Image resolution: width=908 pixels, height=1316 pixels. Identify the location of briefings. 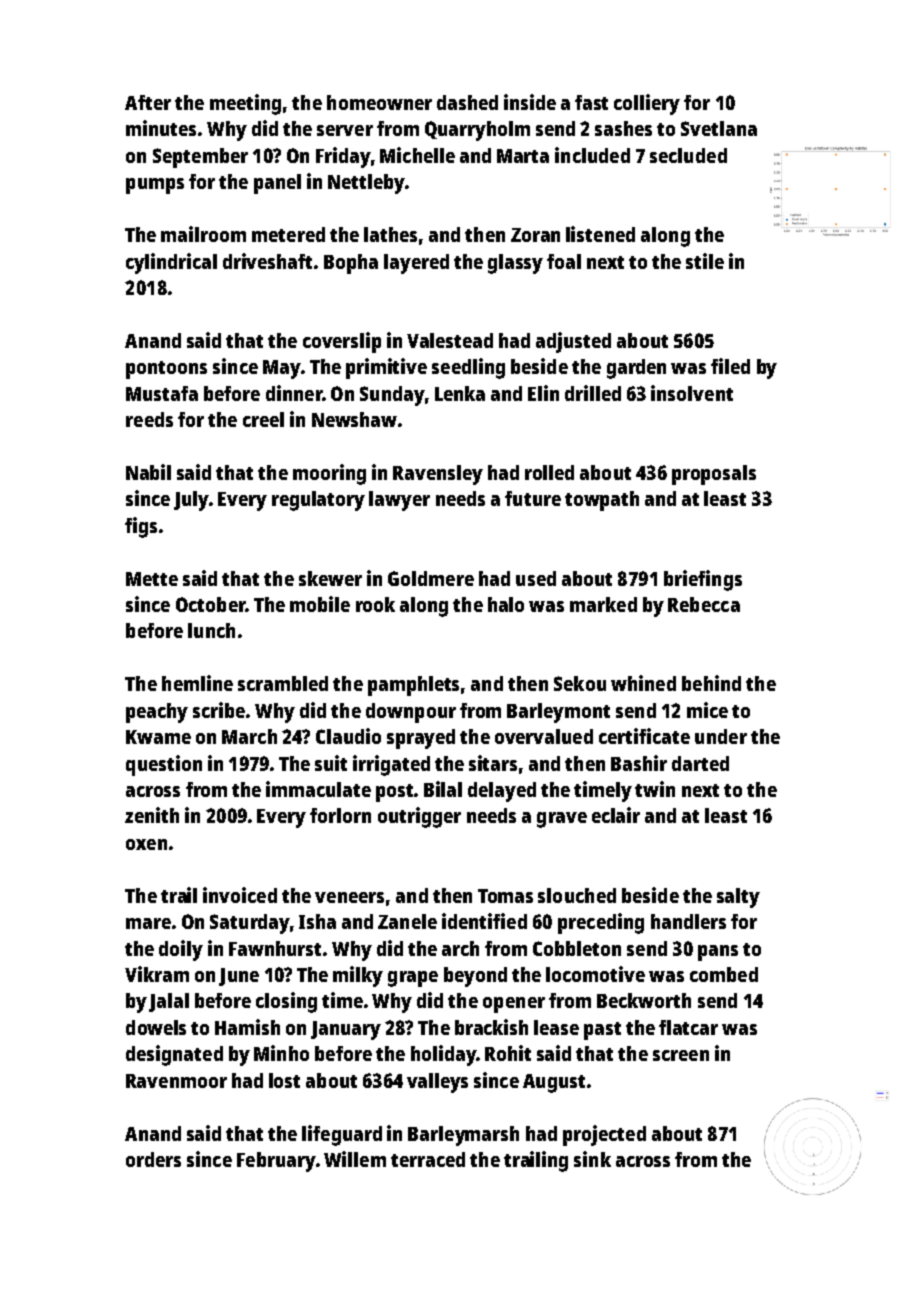
(703, 580).
